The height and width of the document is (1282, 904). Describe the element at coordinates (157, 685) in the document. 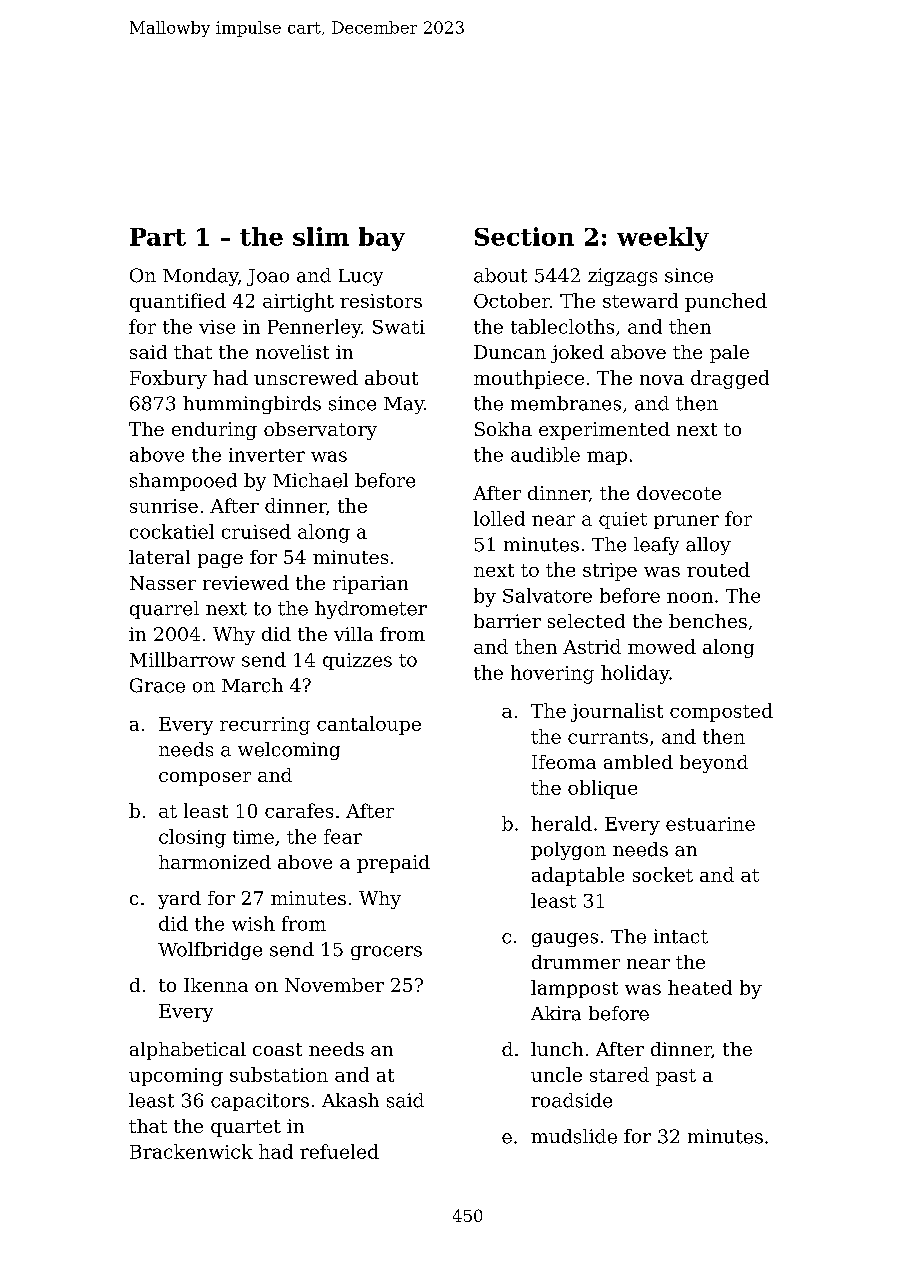

I see `Grace` at that location.
